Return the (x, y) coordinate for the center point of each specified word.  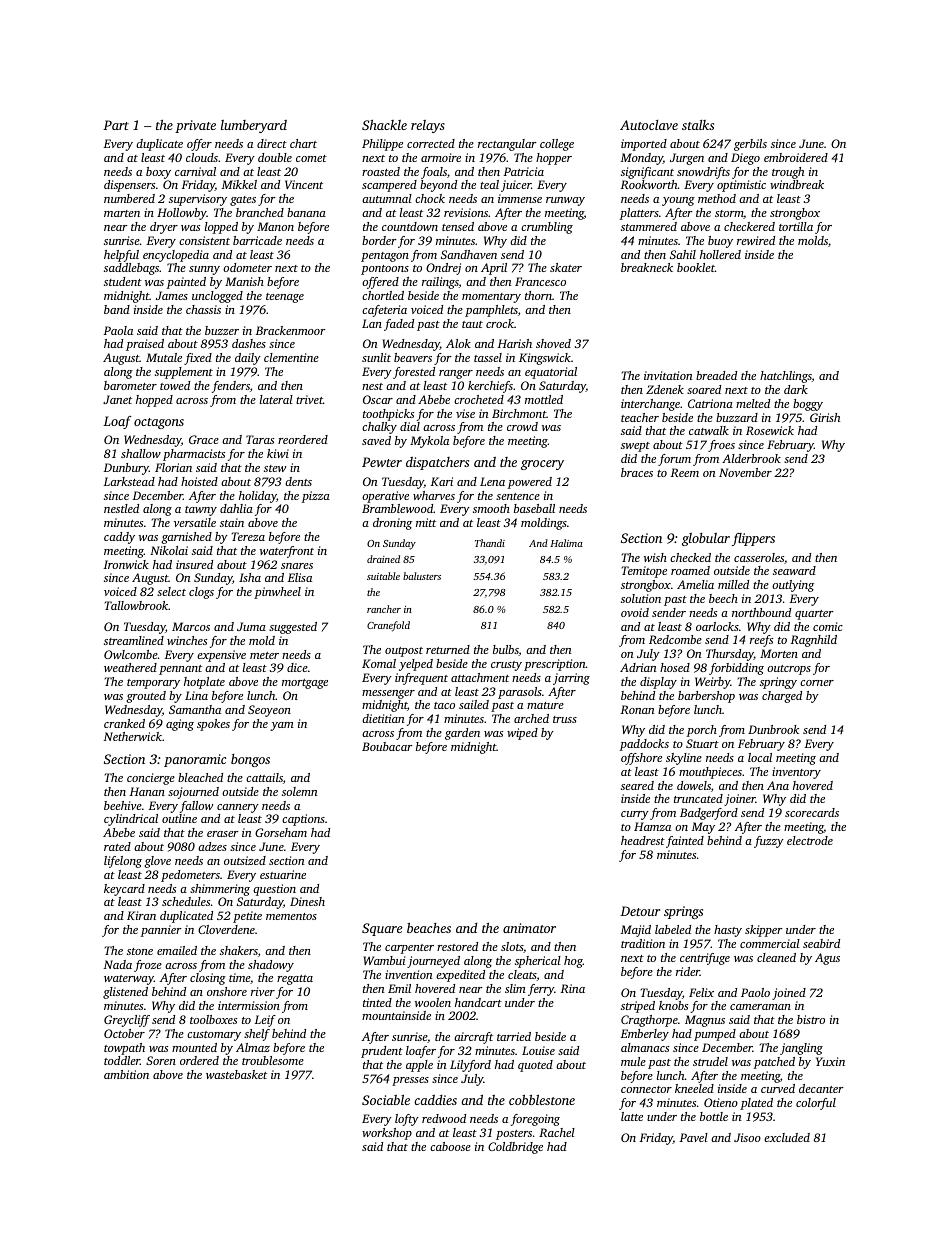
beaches (429, 928)
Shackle (384, 125)
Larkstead (129, 481)
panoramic (195, 760)
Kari (442, 481)
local (760, 757)
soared (704, 389)
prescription (555, 665)
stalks (698, 125)
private (195, 126)
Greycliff (127, 1021)
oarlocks (717, 626)
